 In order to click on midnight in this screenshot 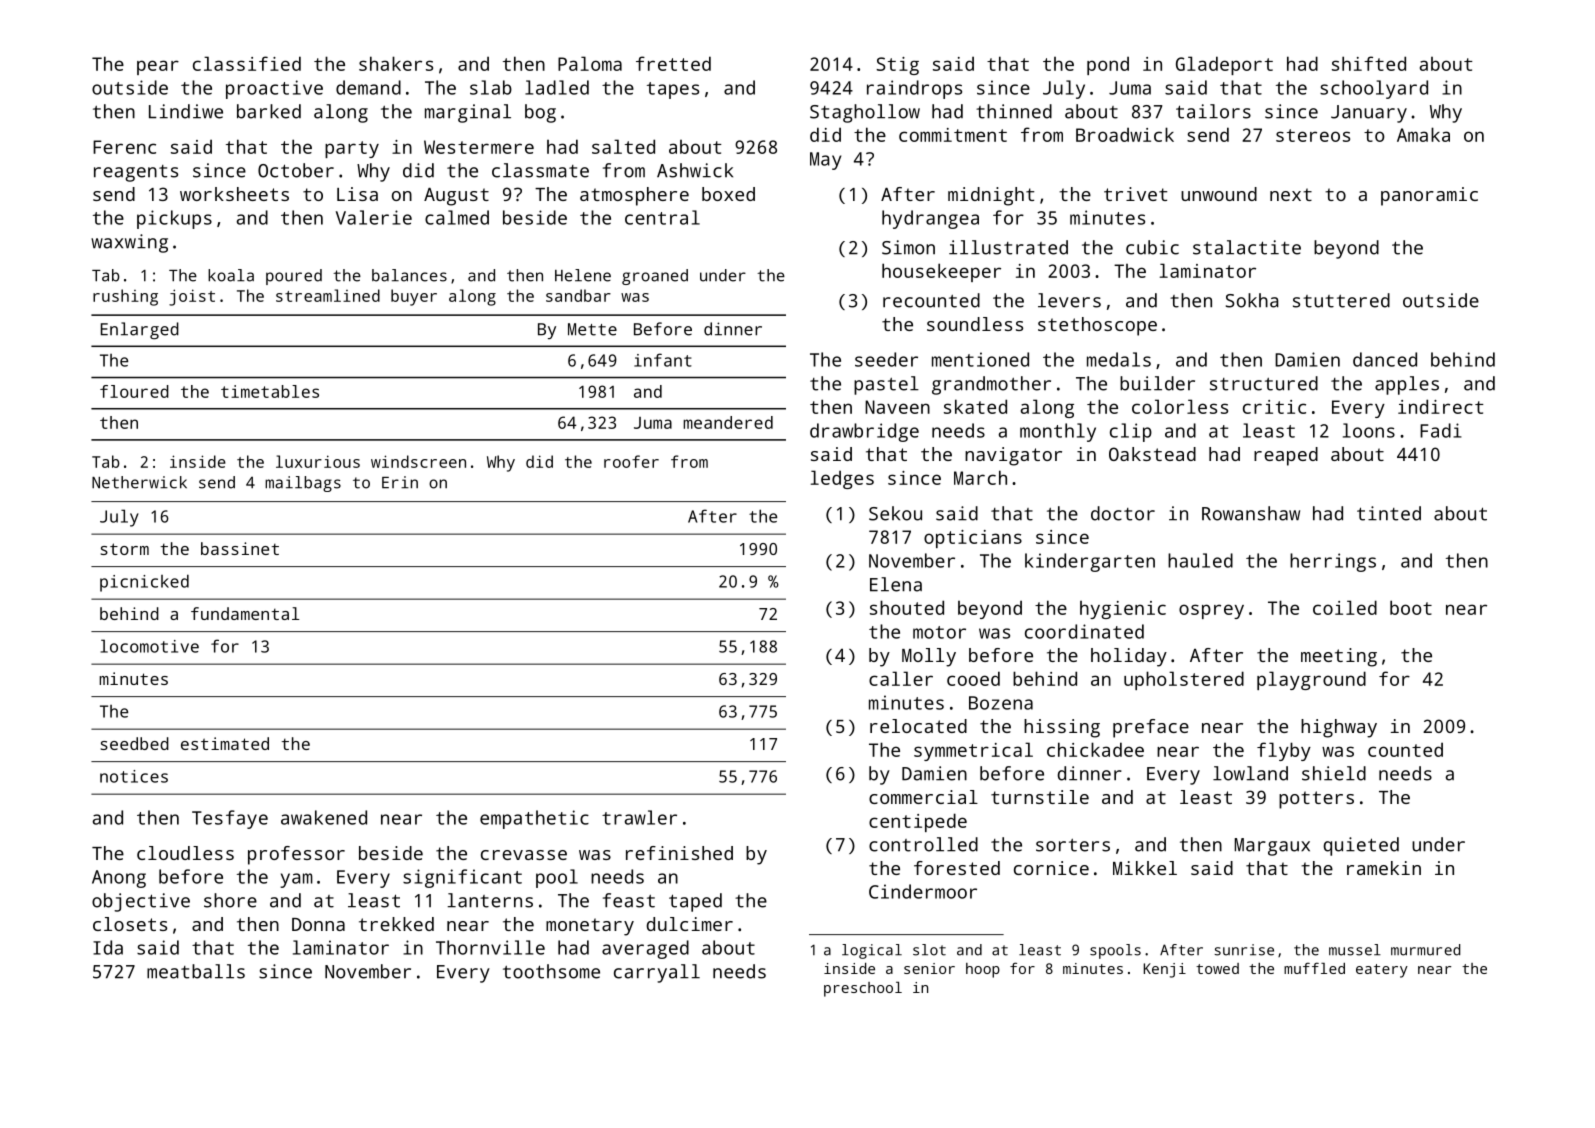, I will do `click(991, 196)`.
